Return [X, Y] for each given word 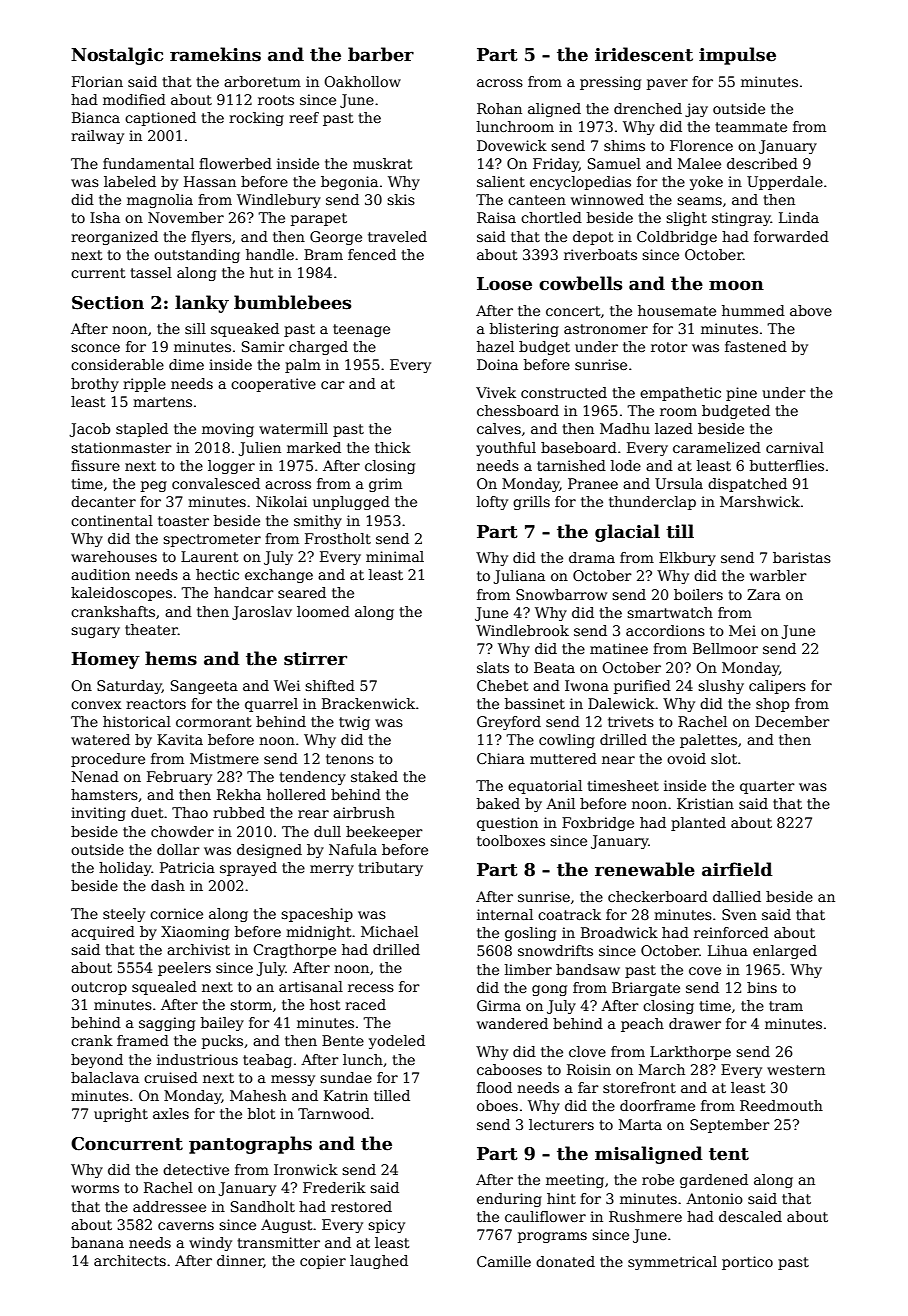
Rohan [499, 108]
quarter [767, 787]
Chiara [501, 758]
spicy [386, 1226]
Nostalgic [117, 56]
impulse [737, 56]
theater [151, 629]
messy [293, 1080]
